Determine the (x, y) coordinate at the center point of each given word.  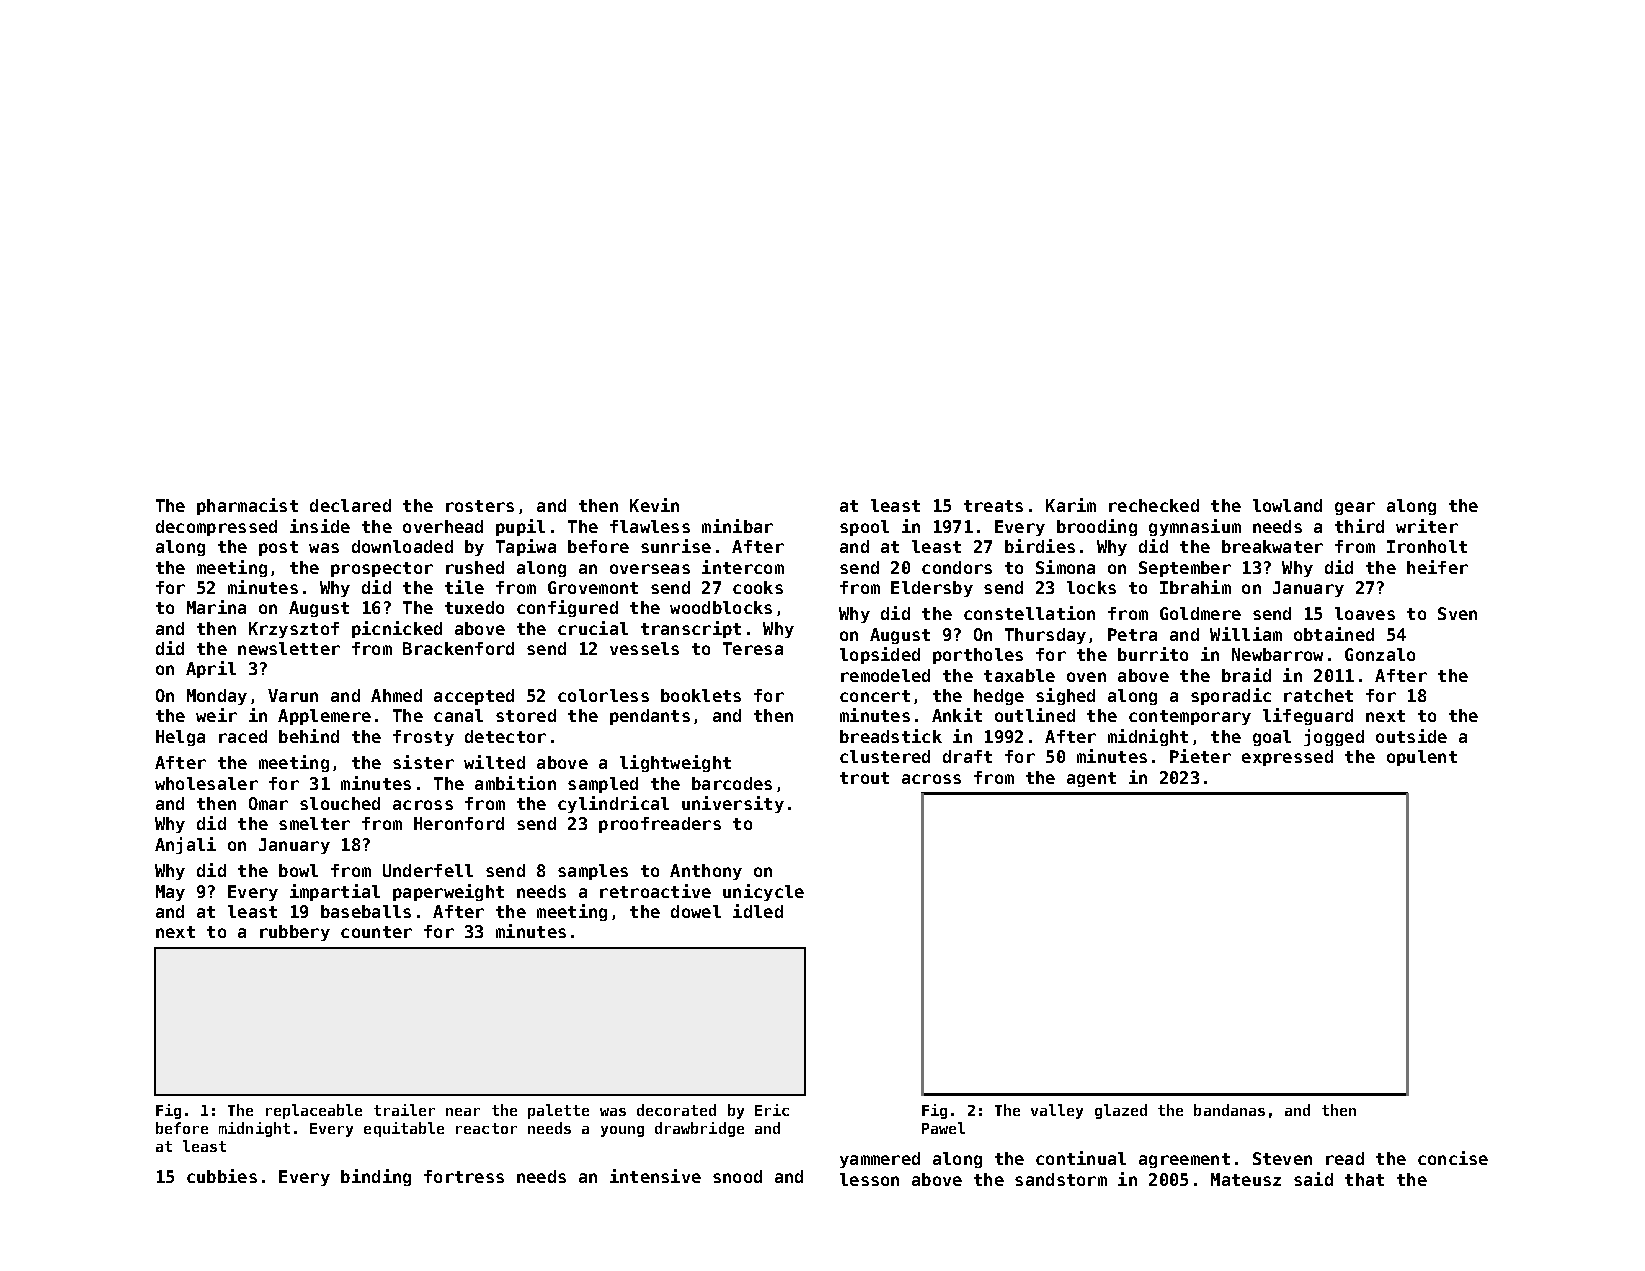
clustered (885, 756)
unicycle (763, 892)
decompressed (216, 528)
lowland (1287, 505)
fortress (464, 1176)
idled (758, 911)
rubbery (295, 933)
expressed (1287, 758)
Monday (217, 697)
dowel (696, 911)
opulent (1422, 758)
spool (864, 528)
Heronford (459, 823)
